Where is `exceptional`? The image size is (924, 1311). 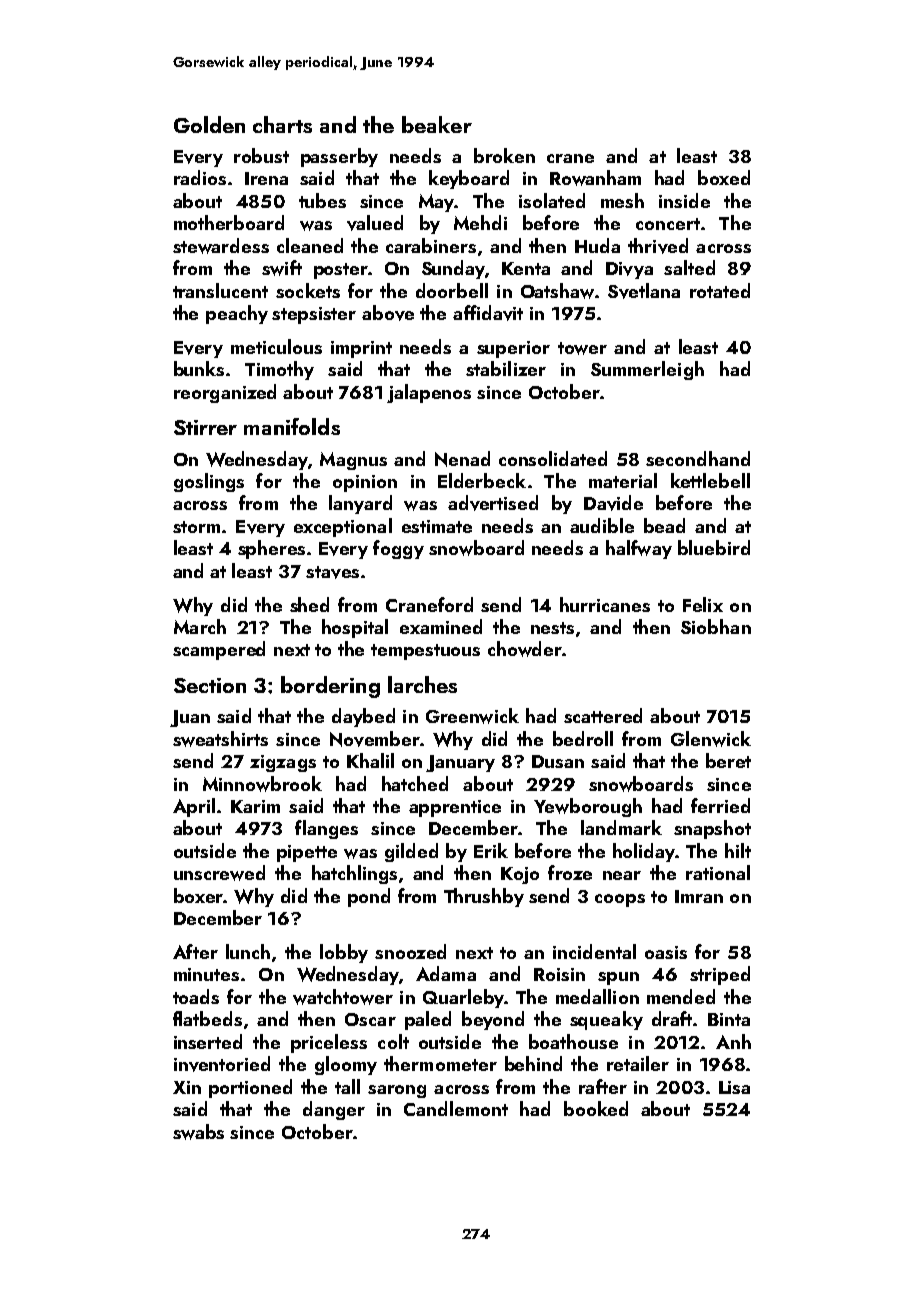 exceptional is located at coordinates (343, 527).
